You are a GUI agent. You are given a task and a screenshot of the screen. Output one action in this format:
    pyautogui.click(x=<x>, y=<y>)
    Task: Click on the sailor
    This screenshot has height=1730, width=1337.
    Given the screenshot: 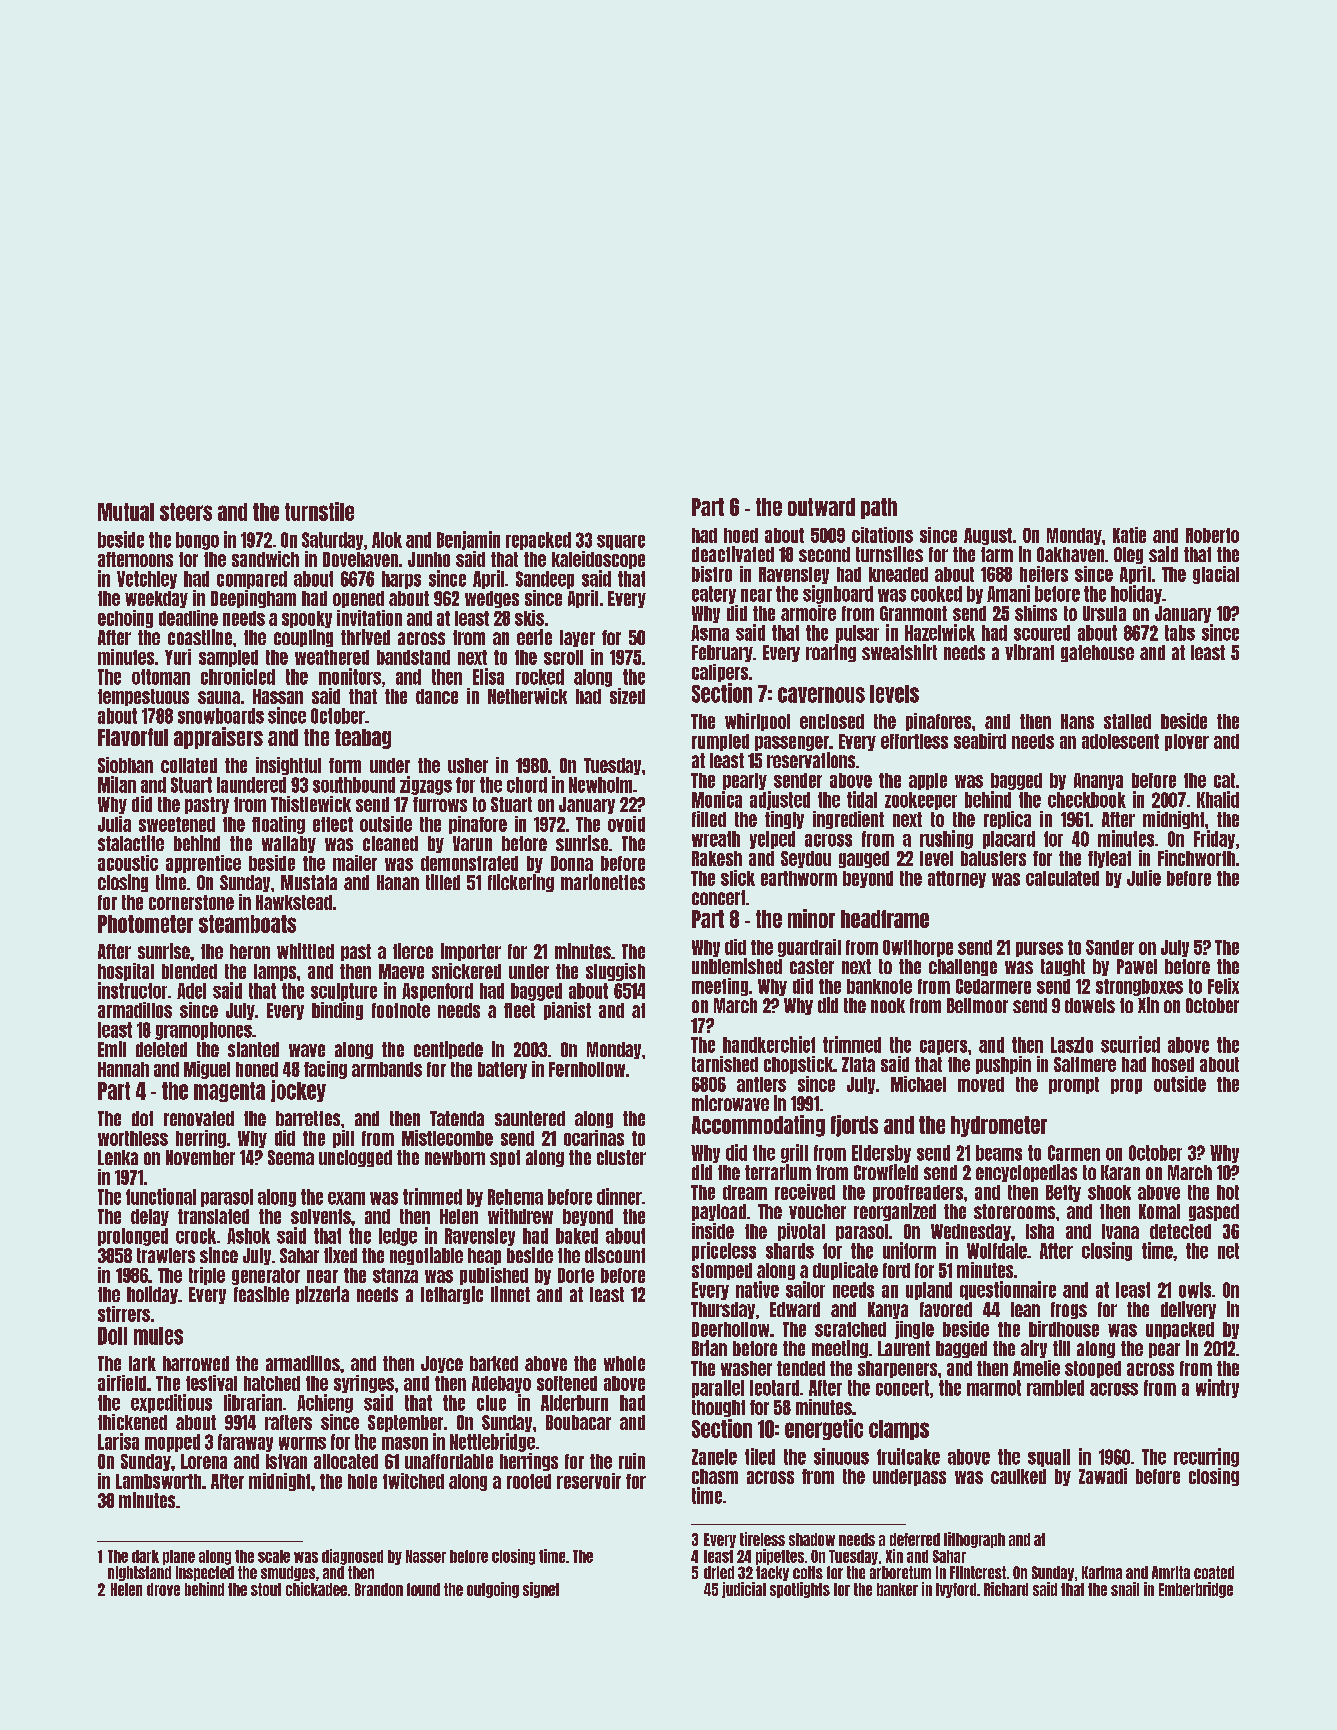 What is the action you would take?
    pyautogui.click(x=805, y=1289)
